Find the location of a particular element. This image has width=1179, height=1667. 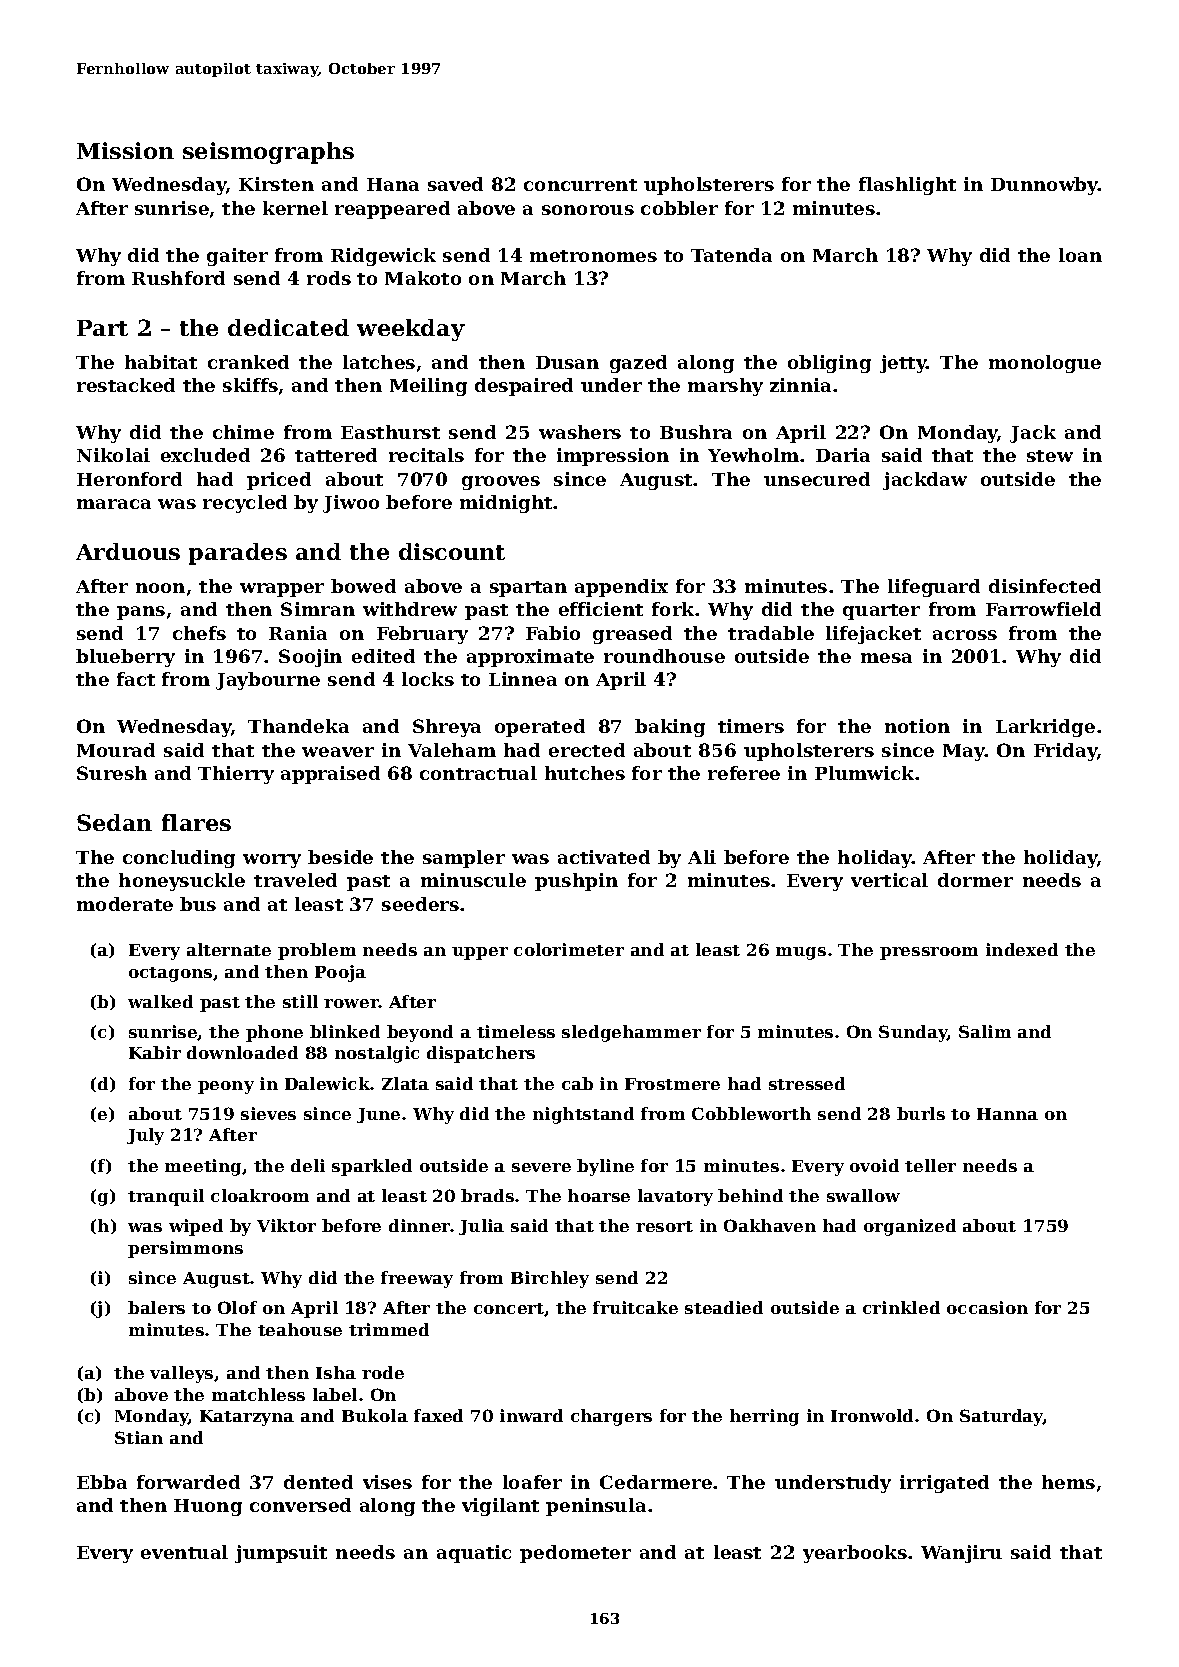

seismographs is located at coordinates (268, 153).
